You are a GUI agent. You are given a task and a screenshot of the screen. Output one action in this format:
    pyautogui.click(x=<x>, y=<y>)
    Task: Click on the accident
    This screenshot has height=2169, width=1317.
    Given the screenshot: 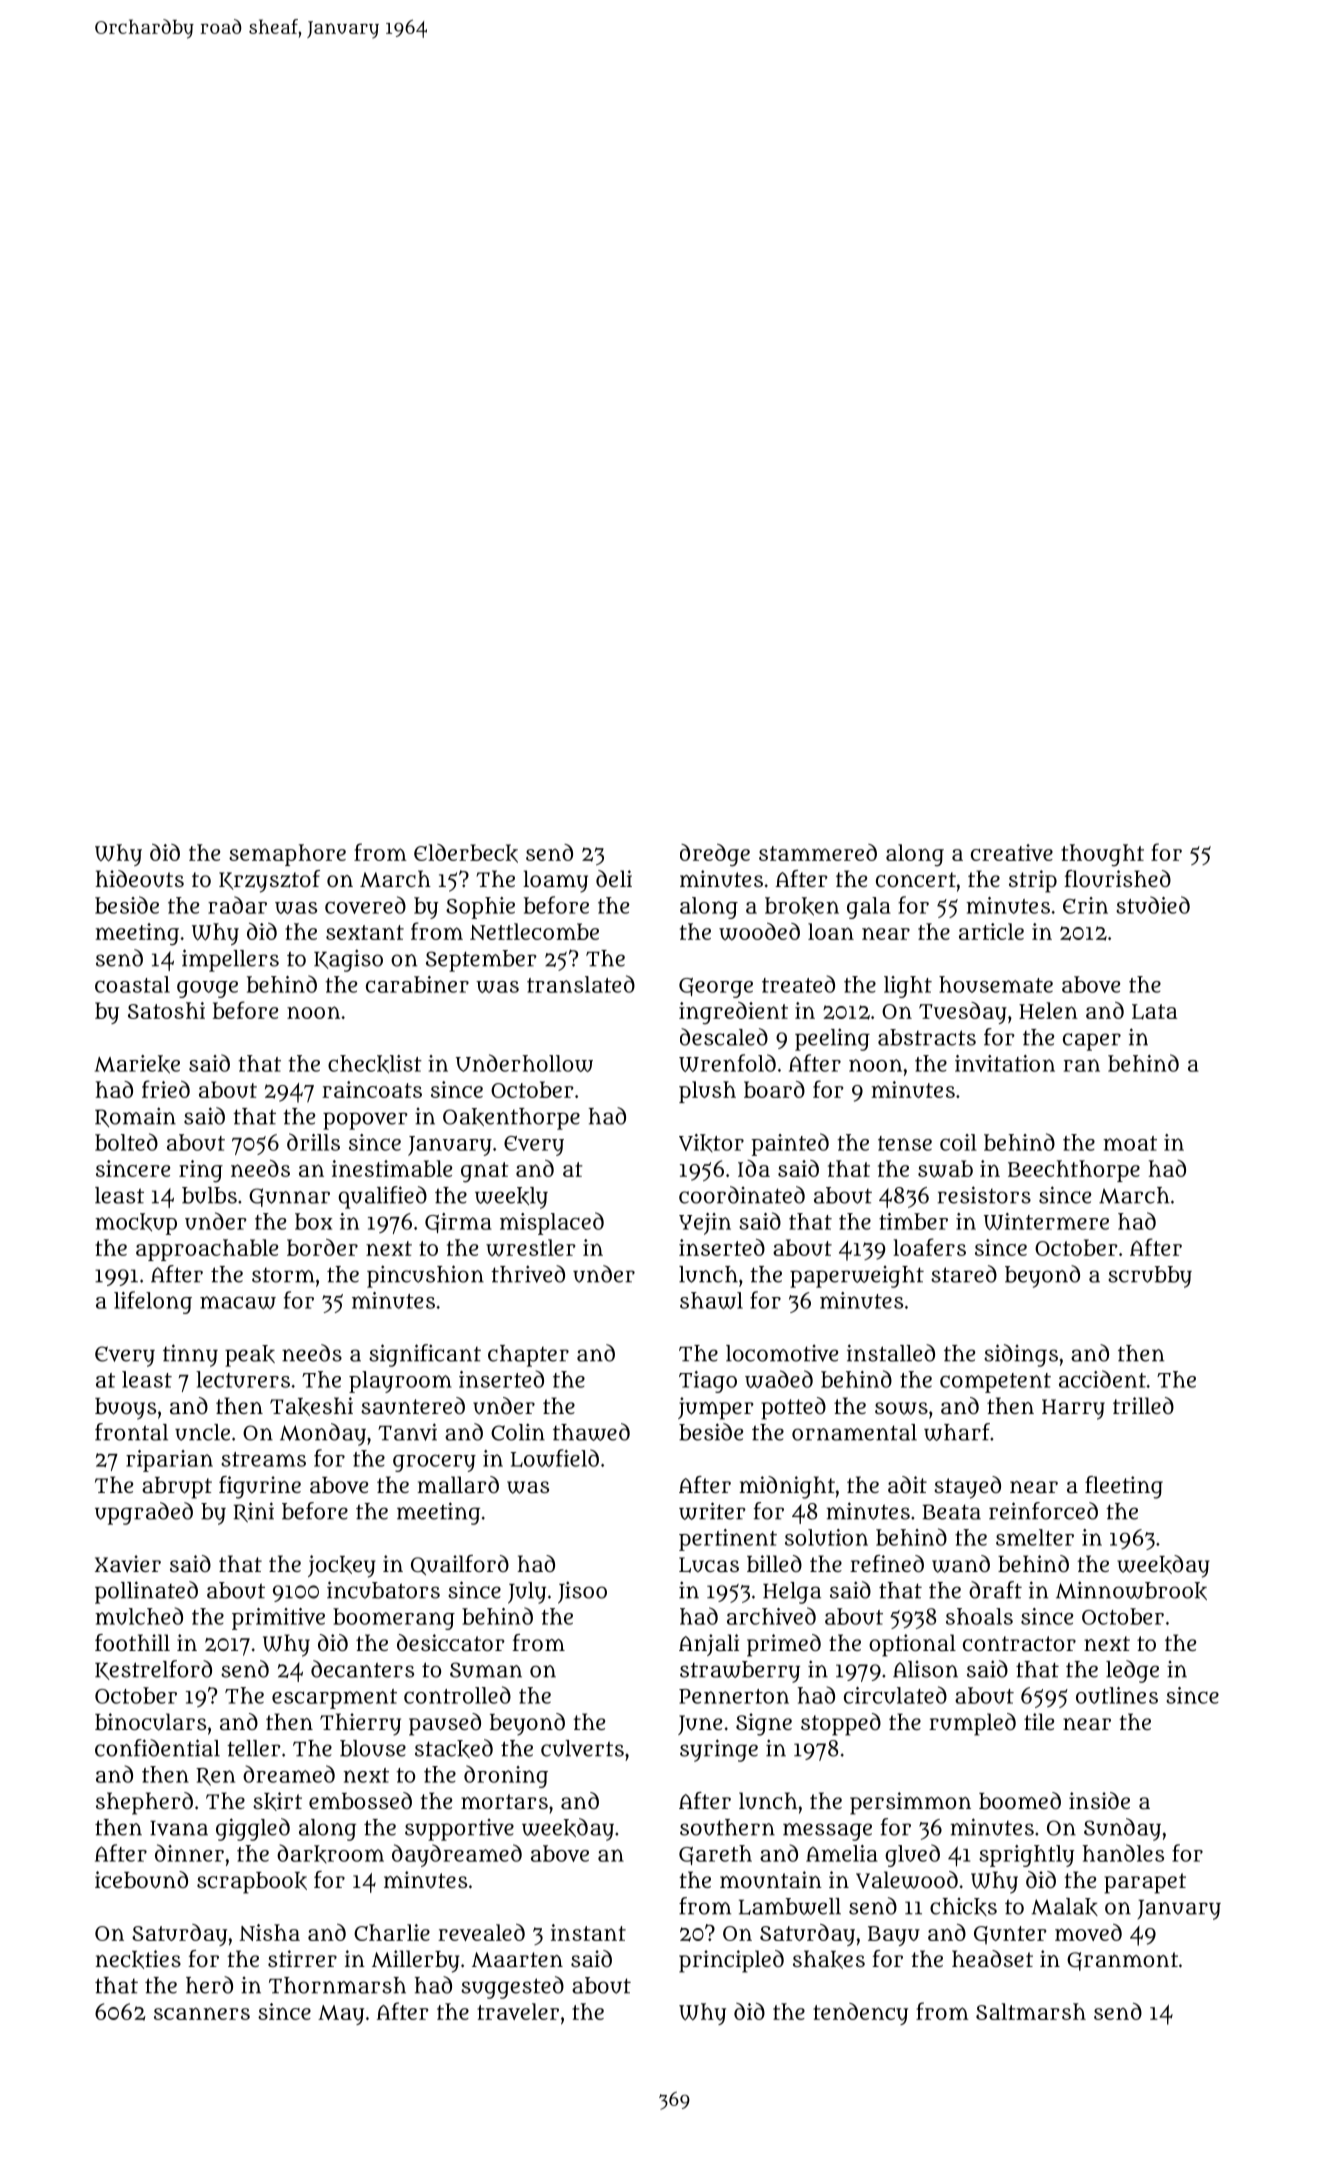 What is the action you would take?
    pyautogui.click(x=1102, y=1379)
